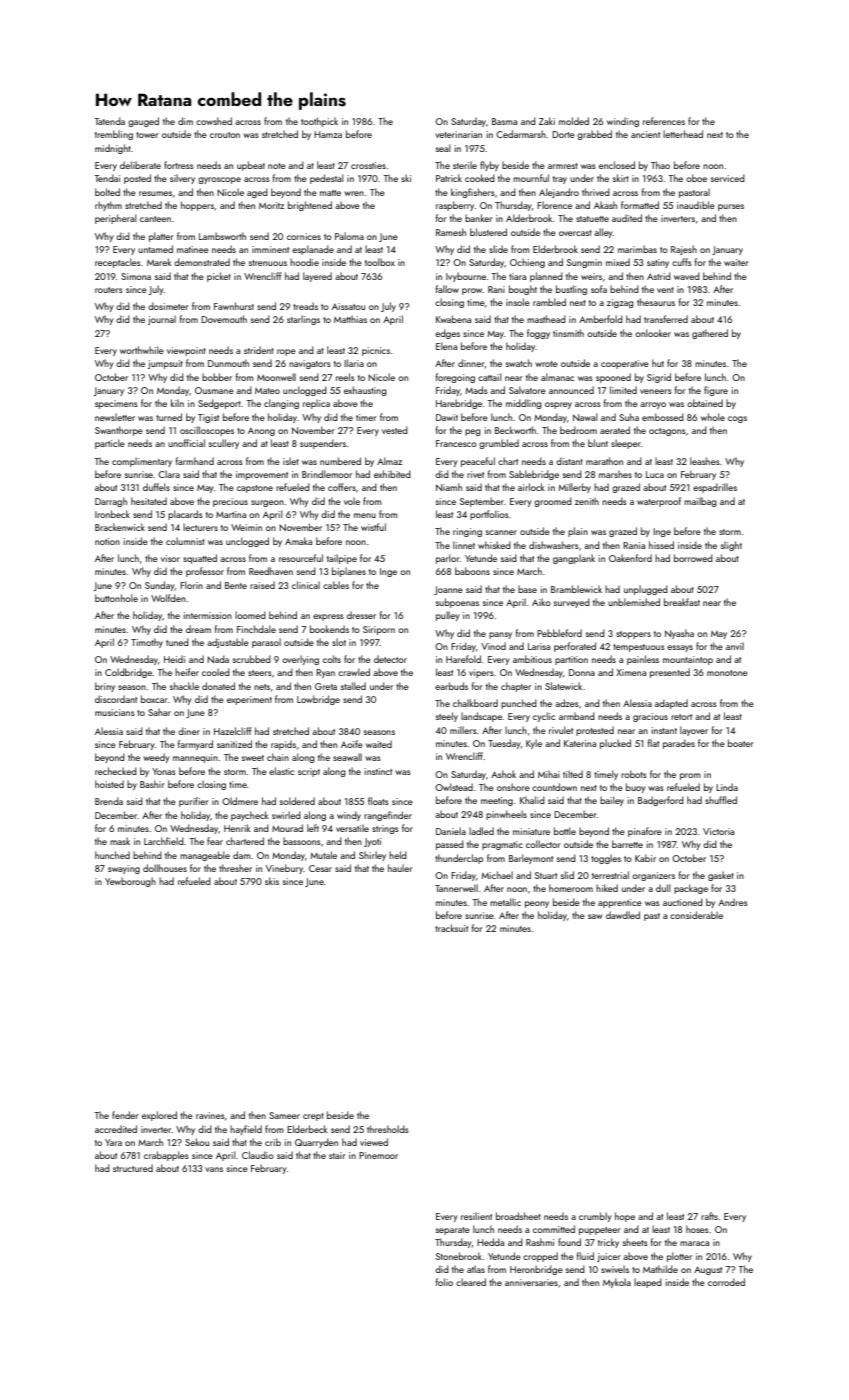 The image size is (849, 1400). Describe the element at coordinates (110, 444) in the document. I see `particle` at that location.
